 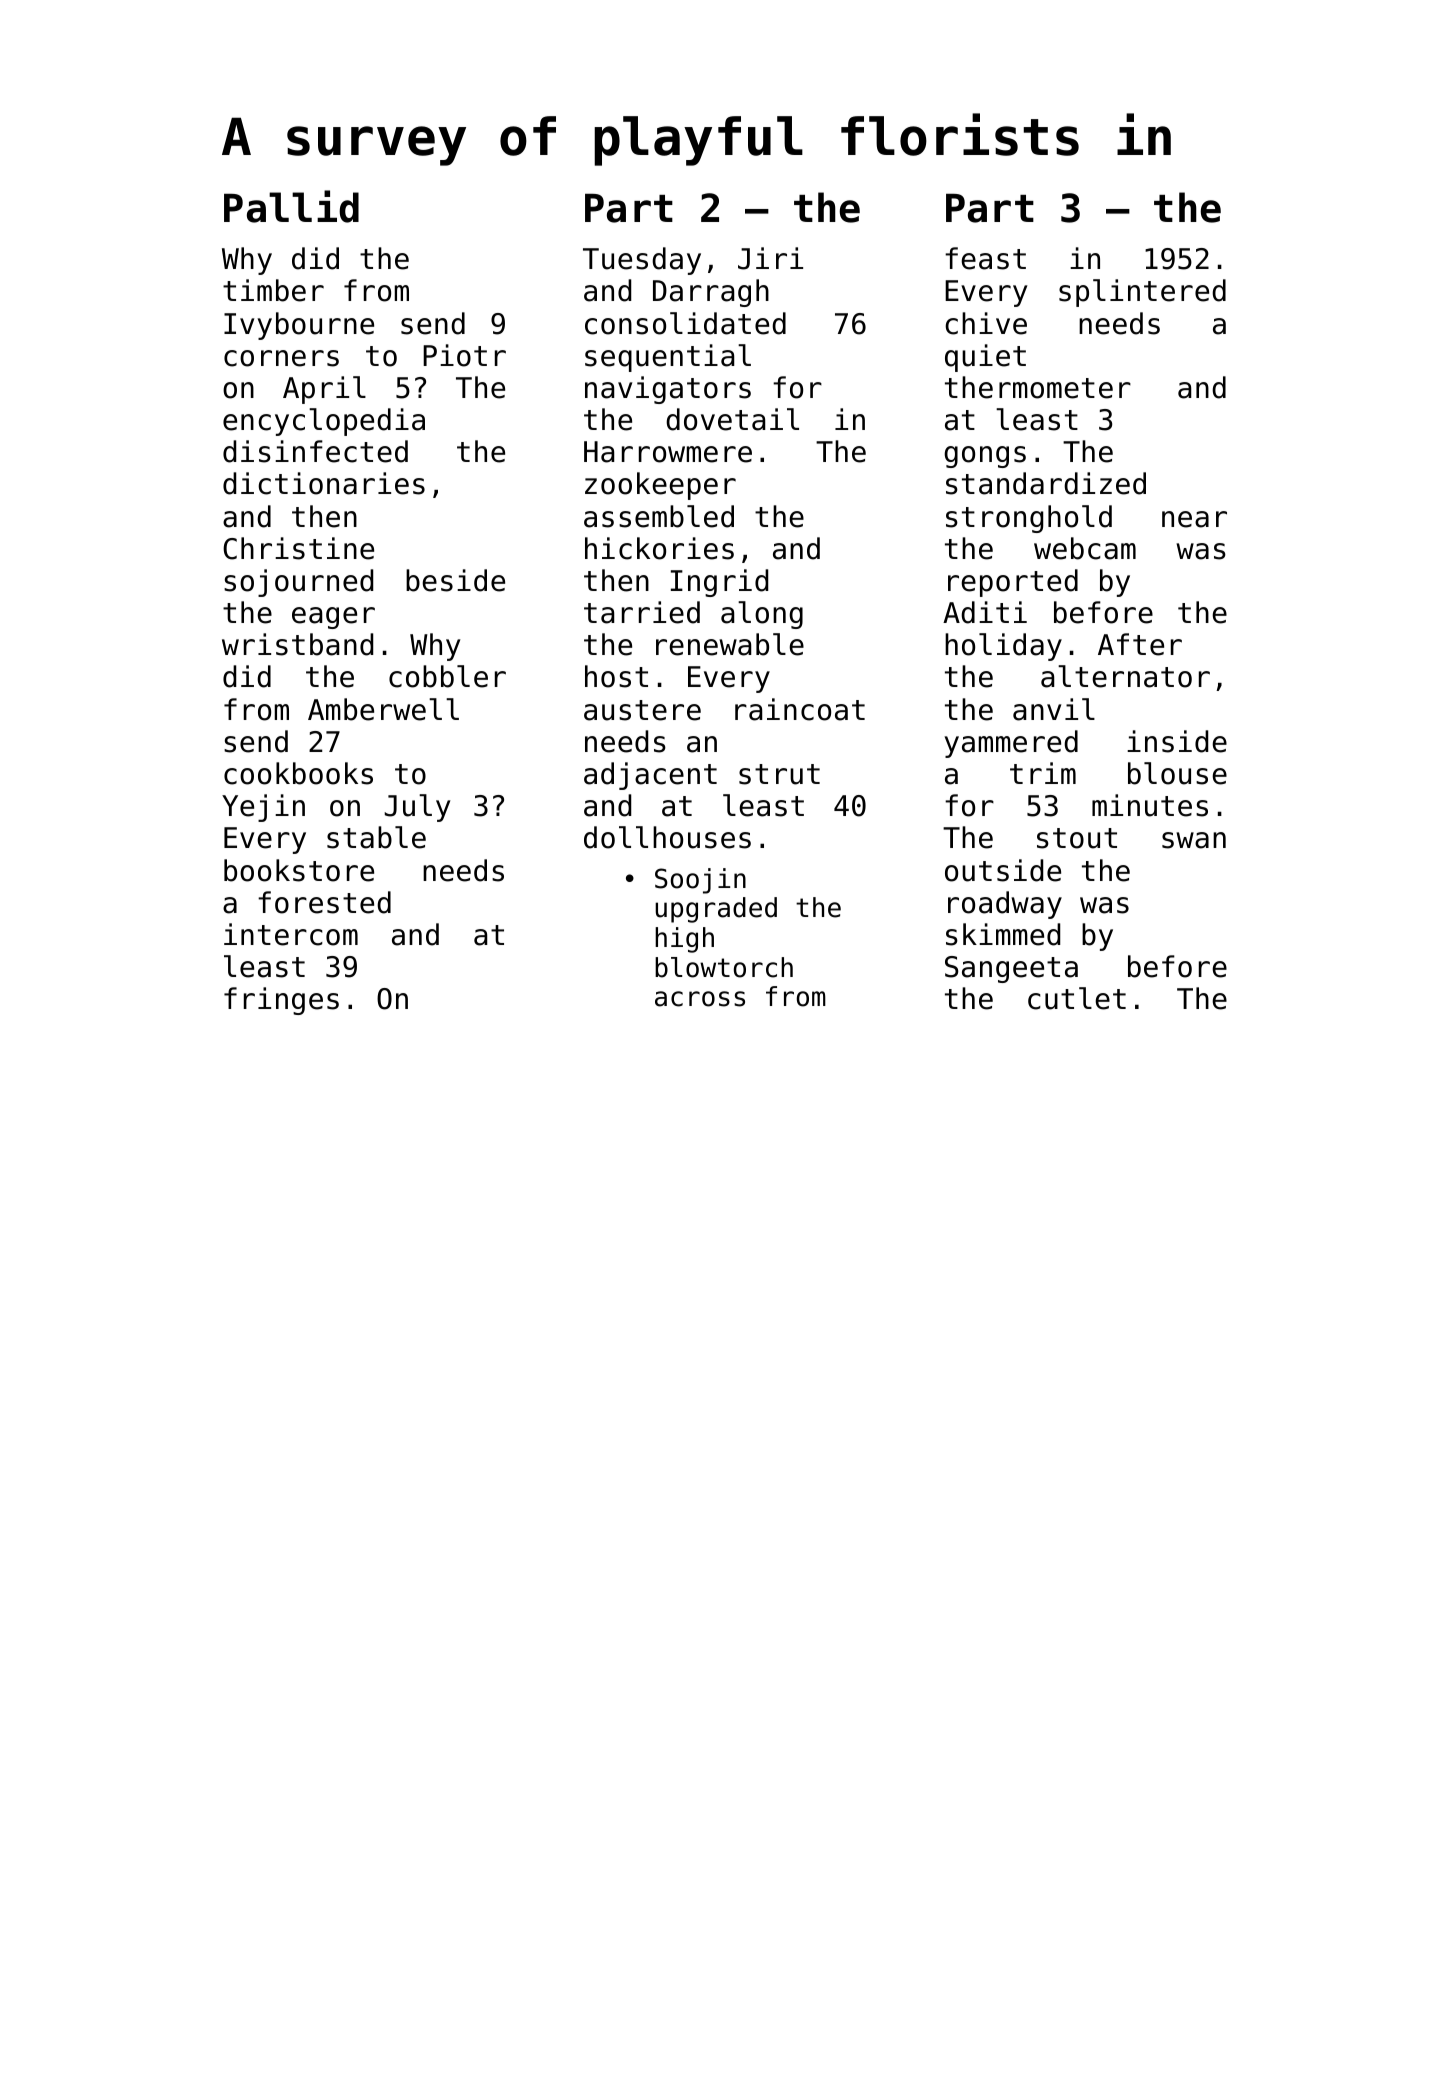 I want to click on beside, so click(x=455, y=580).
